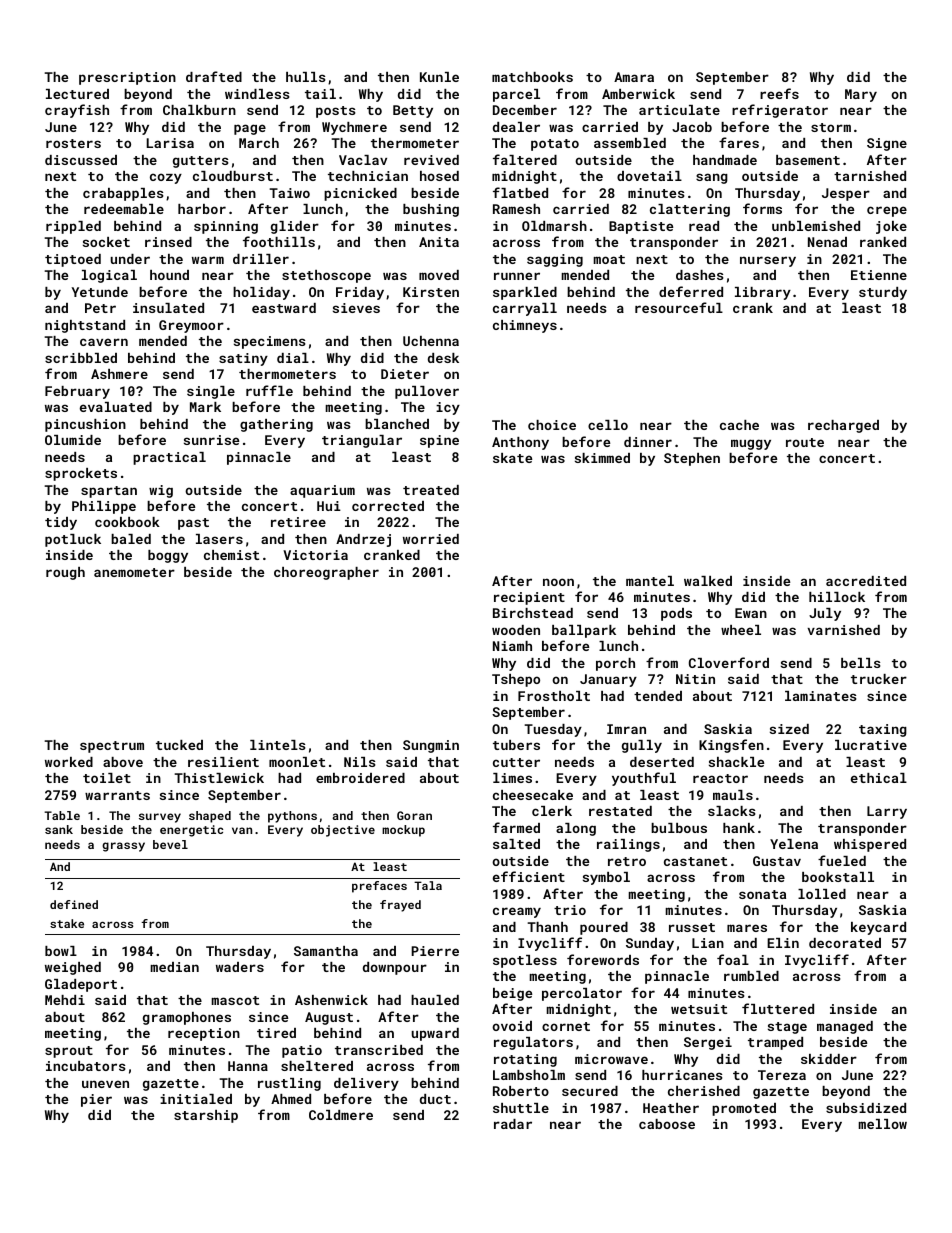 Image resolution: width=952 pixels, height=1233 pixels. What do you see at coordinates (105, 1084) in the document?
I see `uneven` at bounding box center [105, 1084].
